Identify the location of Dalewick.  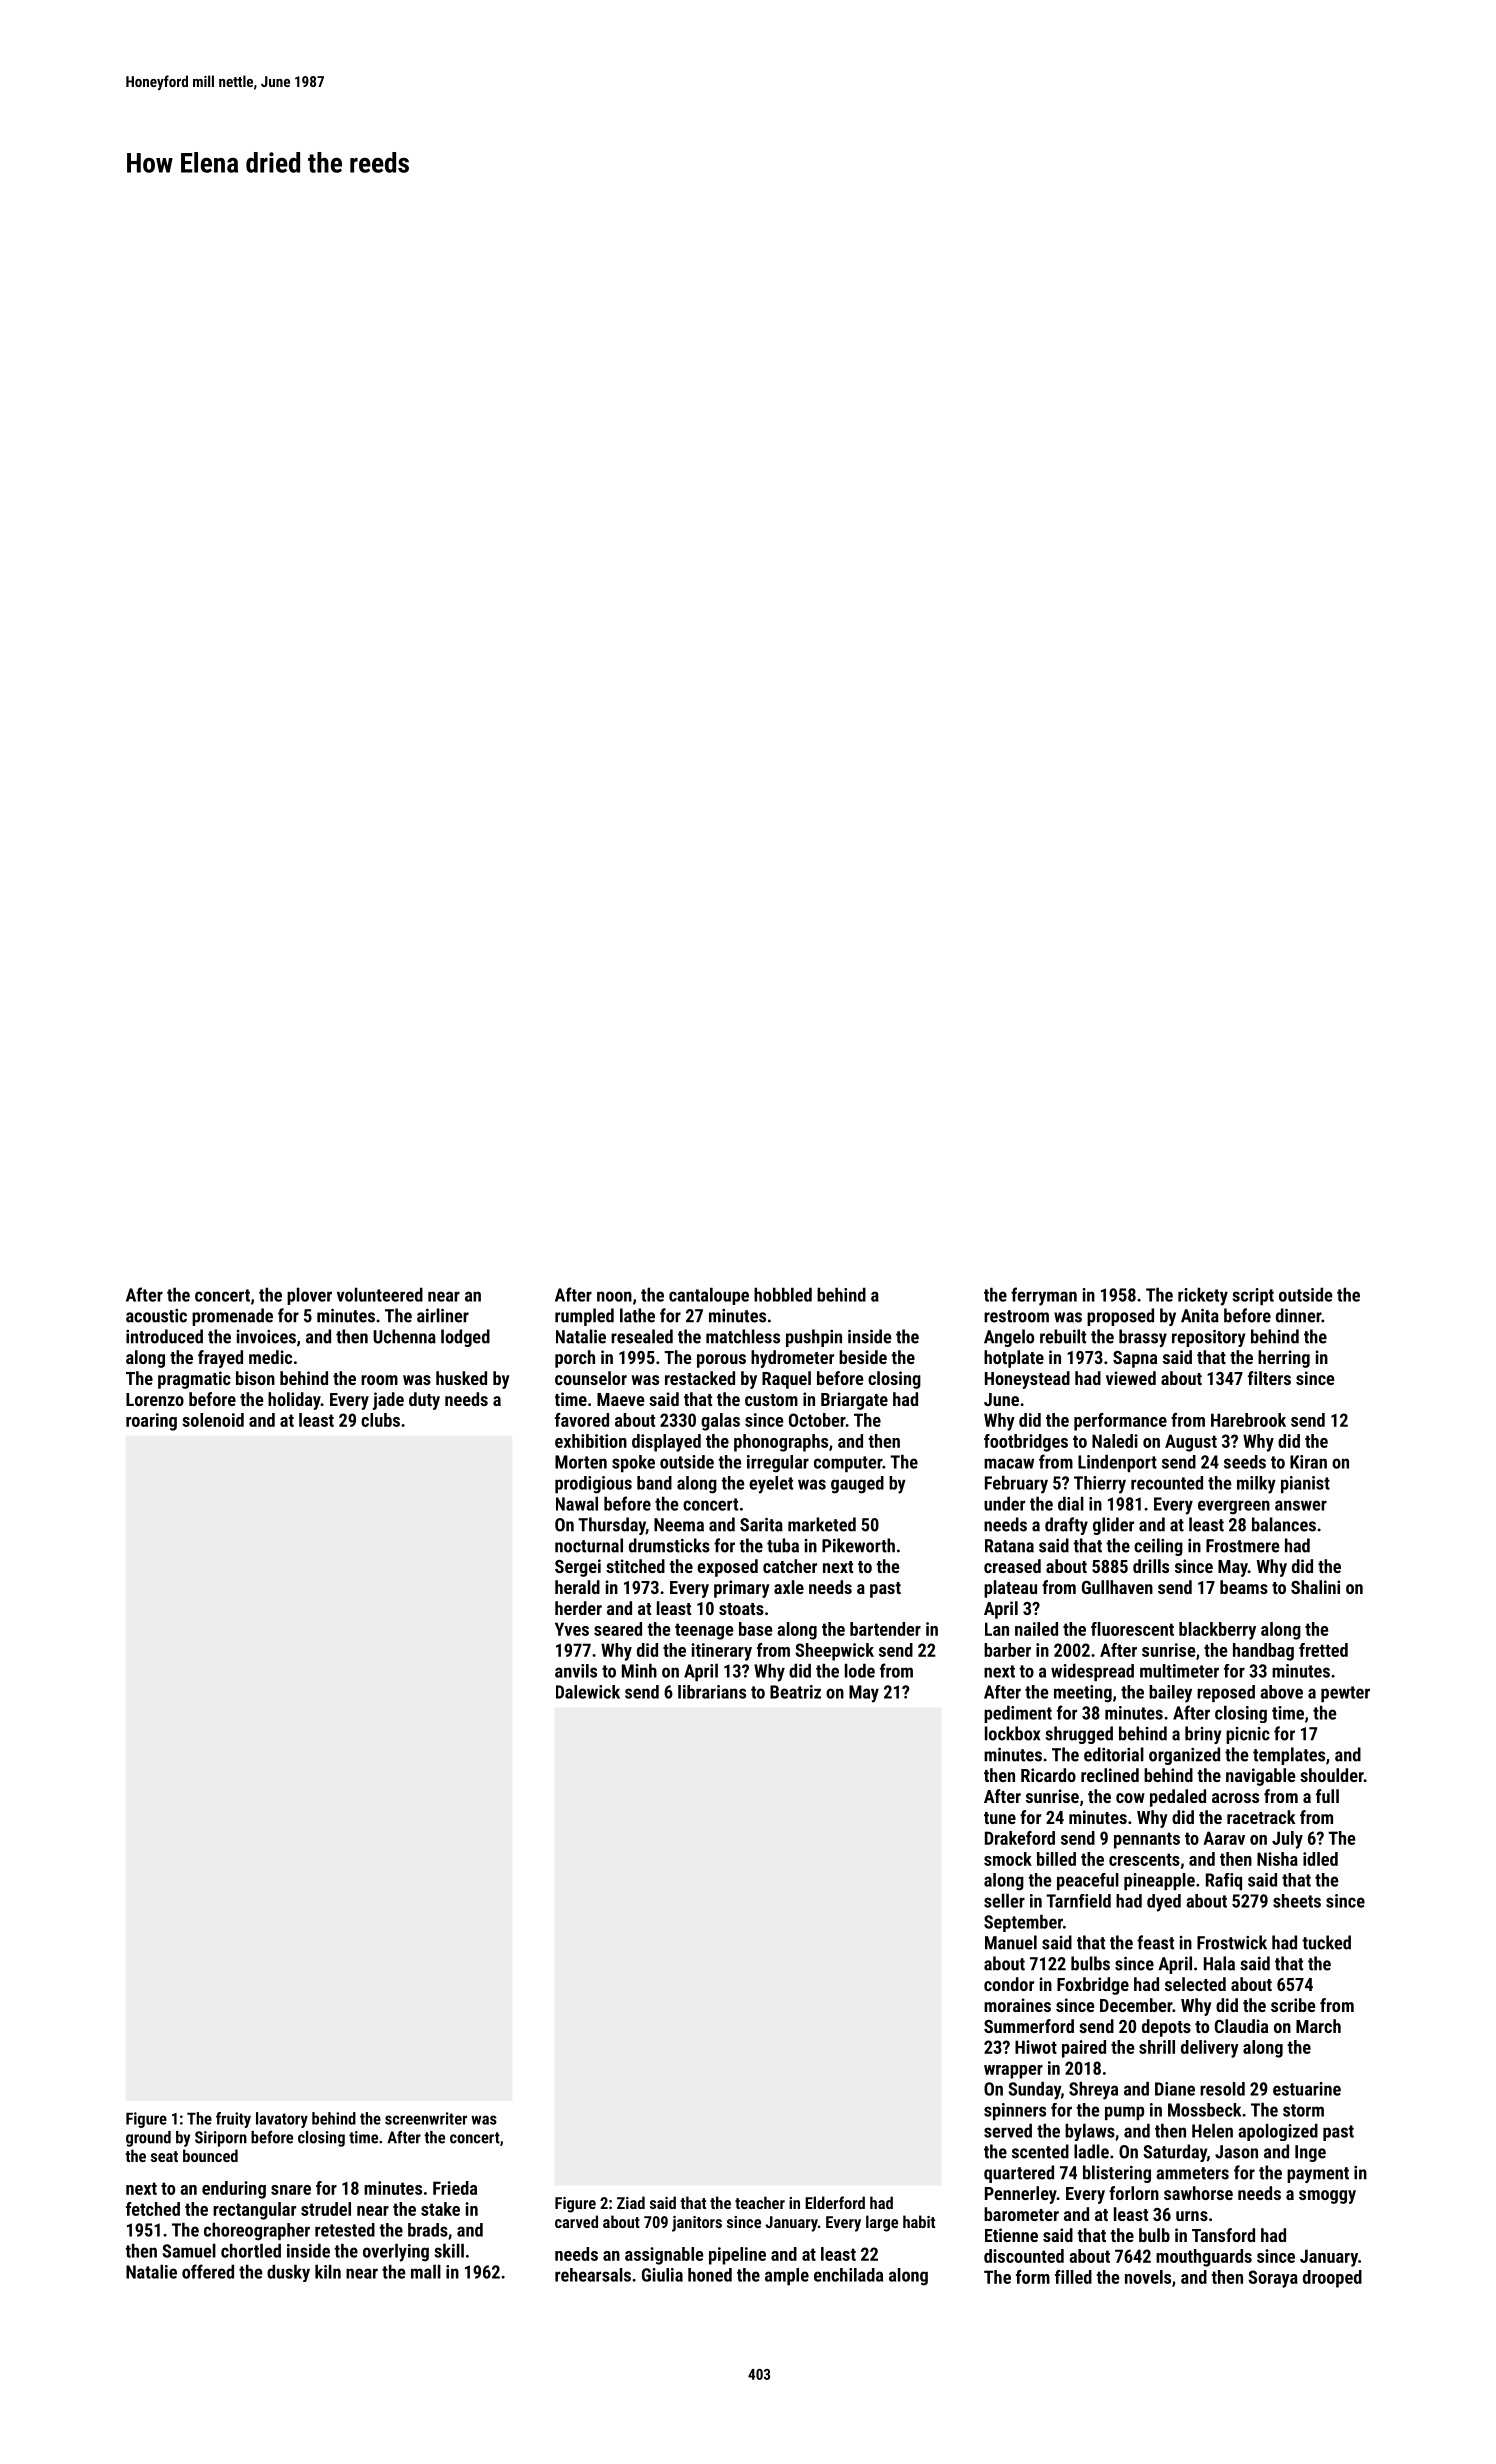
(588, 1692).
